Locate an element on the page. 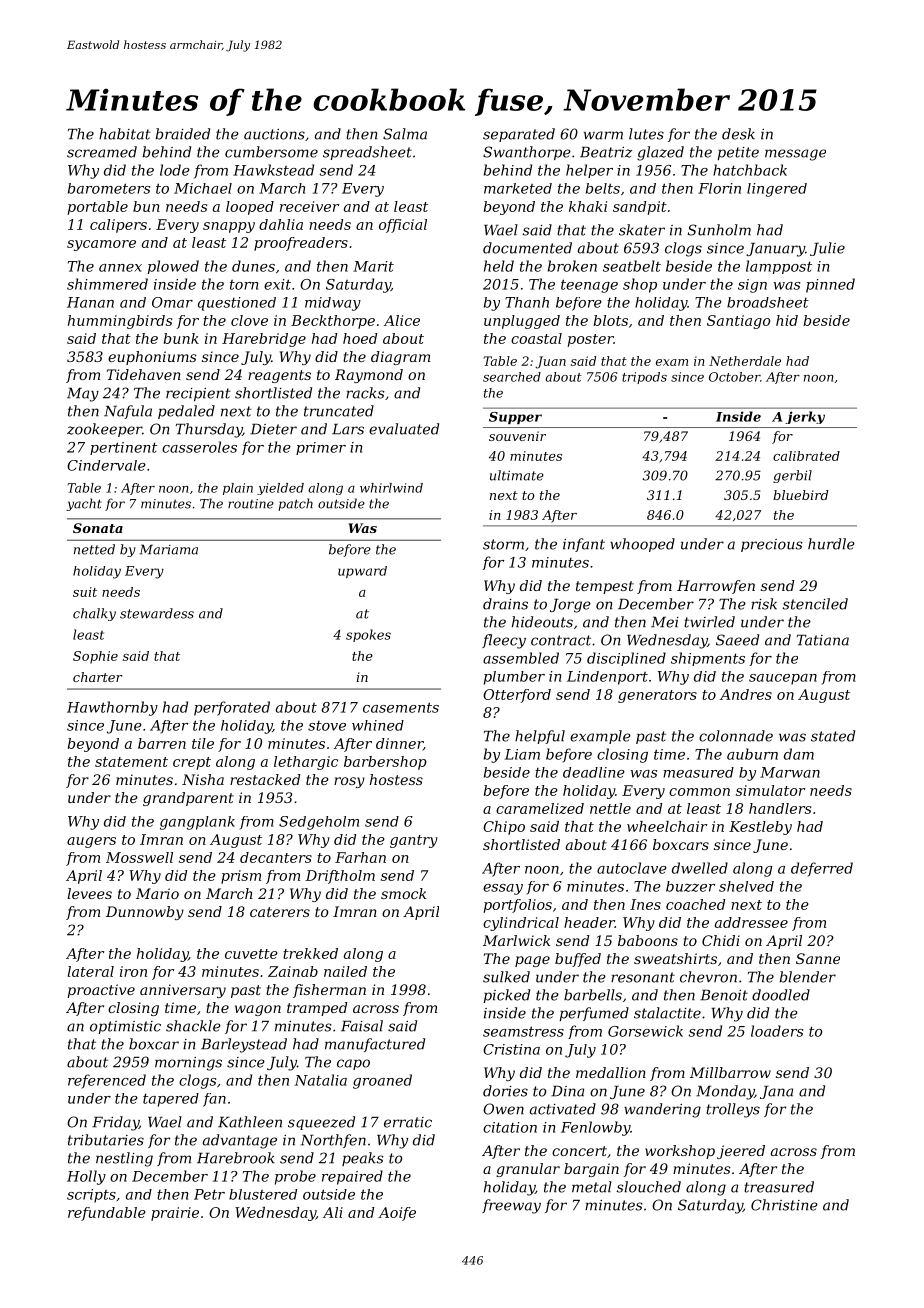 The image size is (924, 1308). spokes is located at coordinates (368, 635).
